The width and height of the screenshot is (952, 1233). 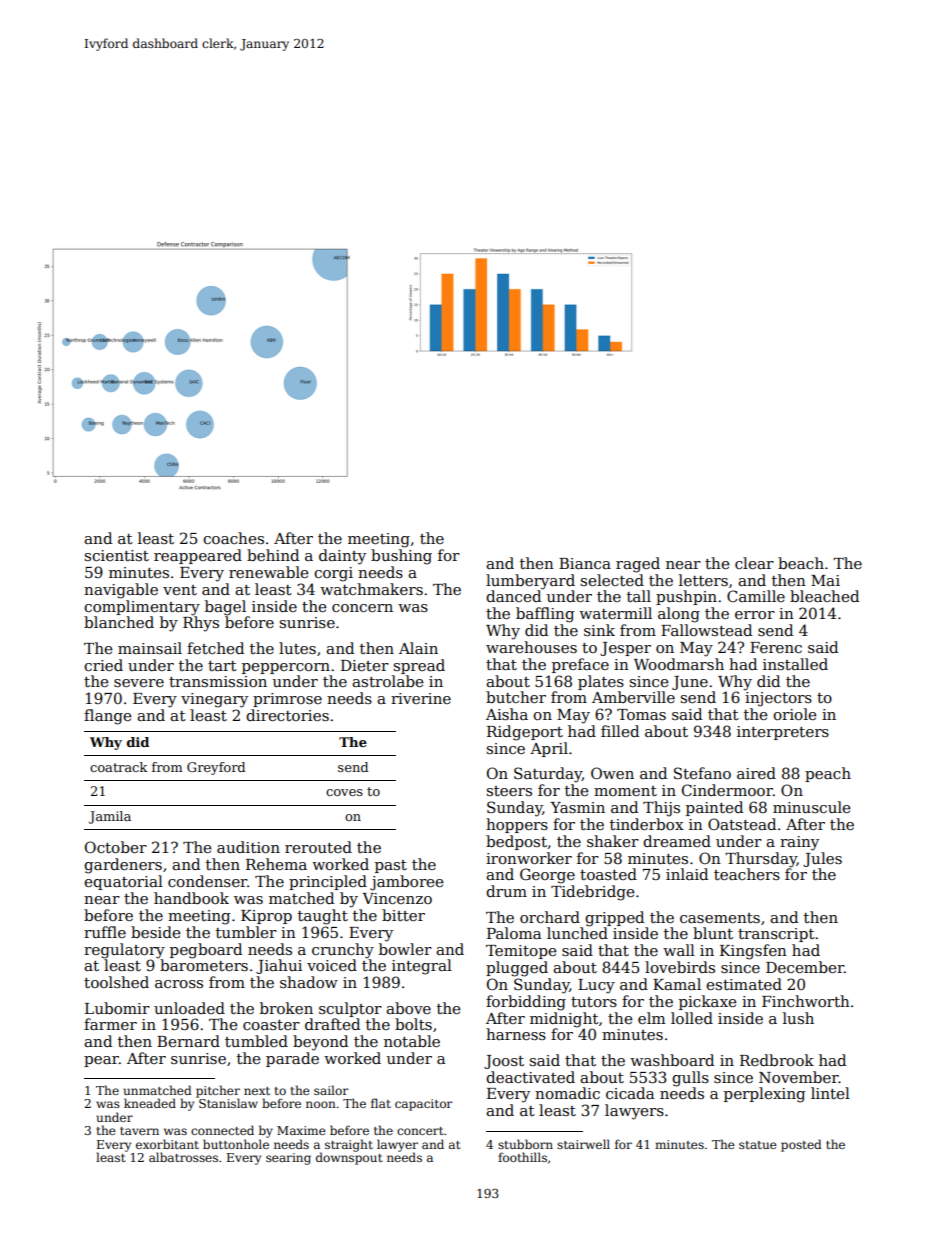 What do you see at coordinates (139, 1131) in the screenshot?
I see `tavern` at bounding box center [139, 1131].
